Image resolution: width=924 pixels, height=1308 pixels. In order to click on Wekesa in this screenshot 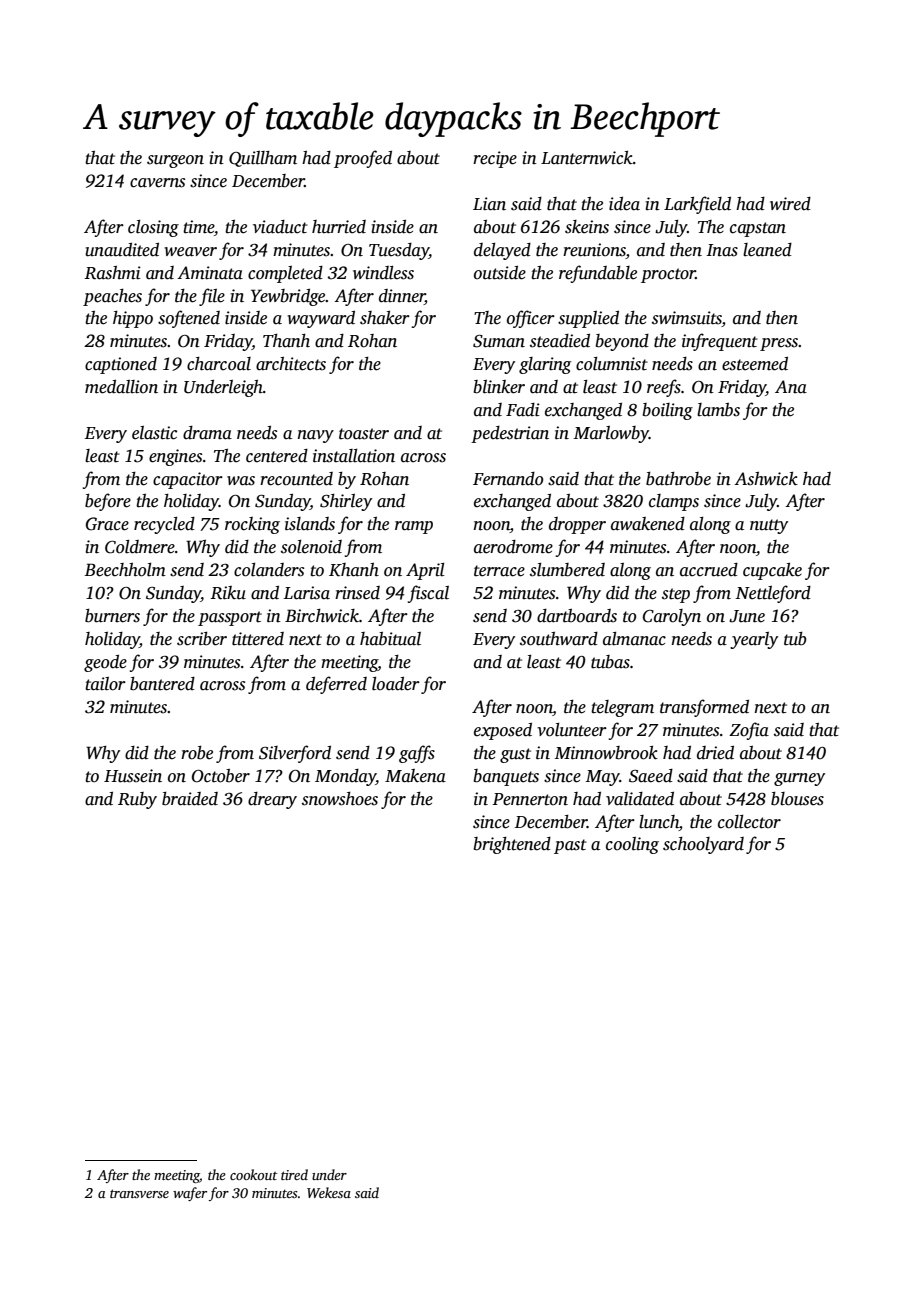, I will do `click(329, 1192)`.
